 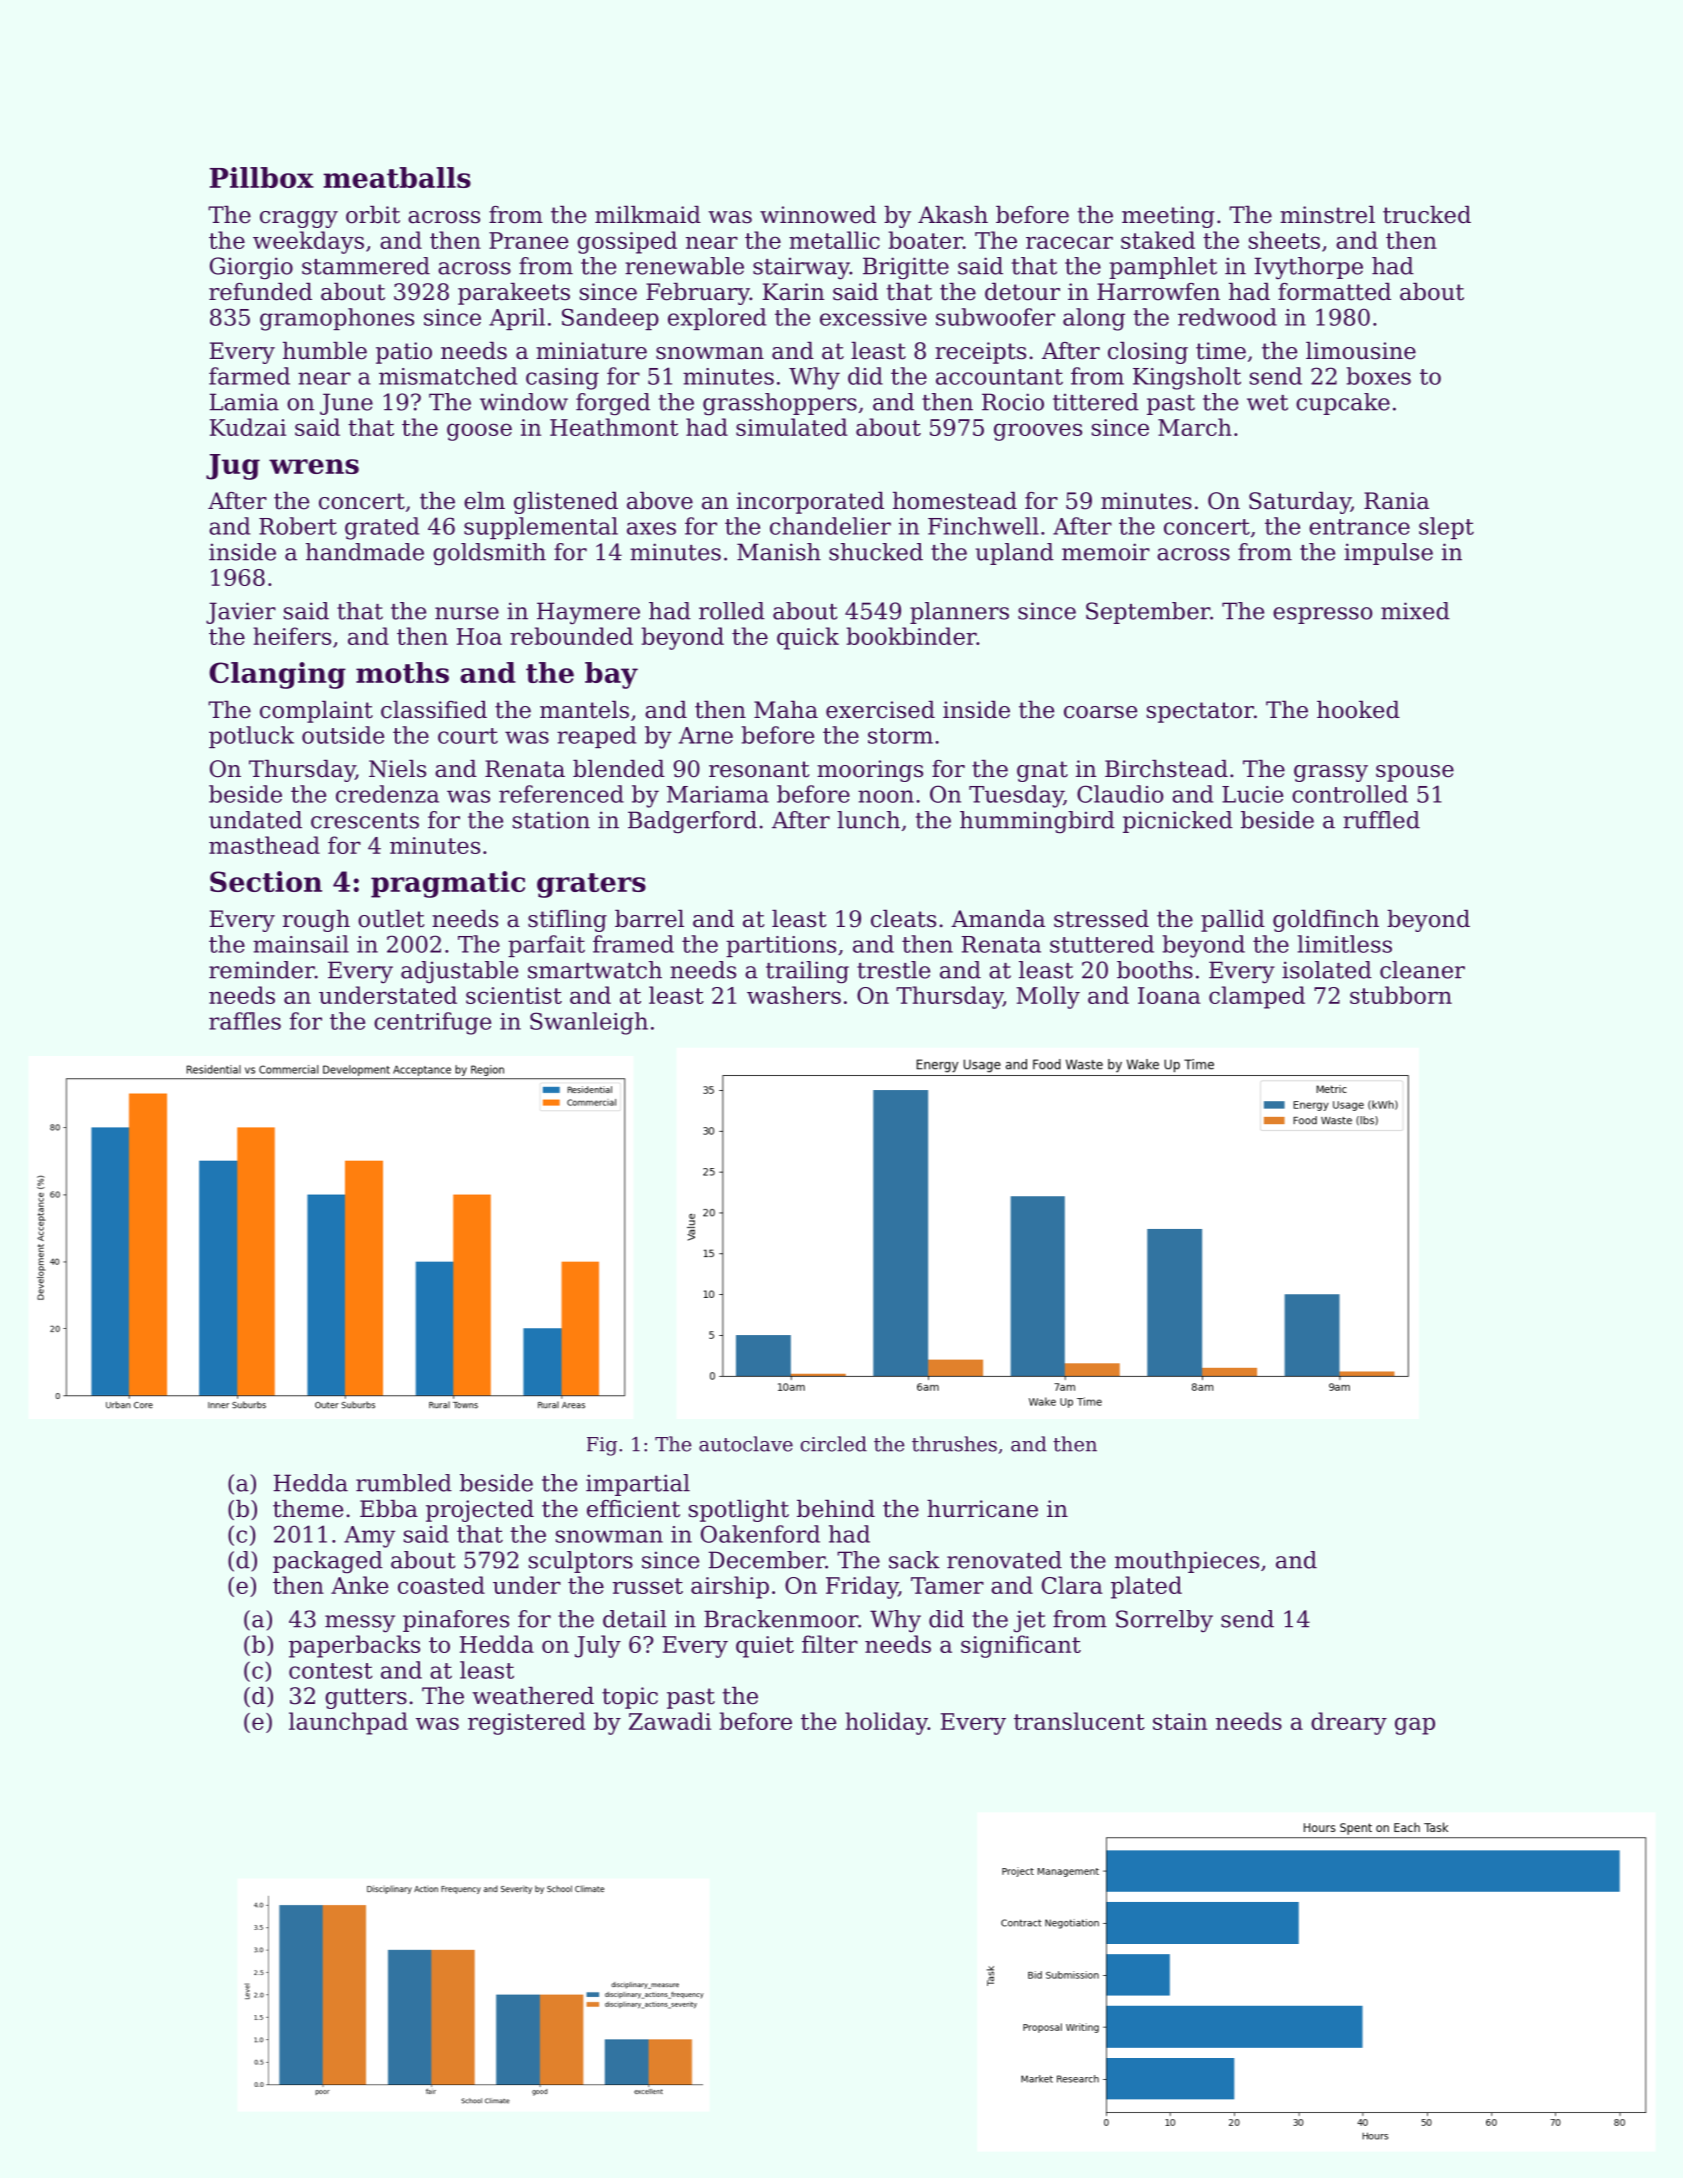 I want to click on above, so click(x=660, y=501).
